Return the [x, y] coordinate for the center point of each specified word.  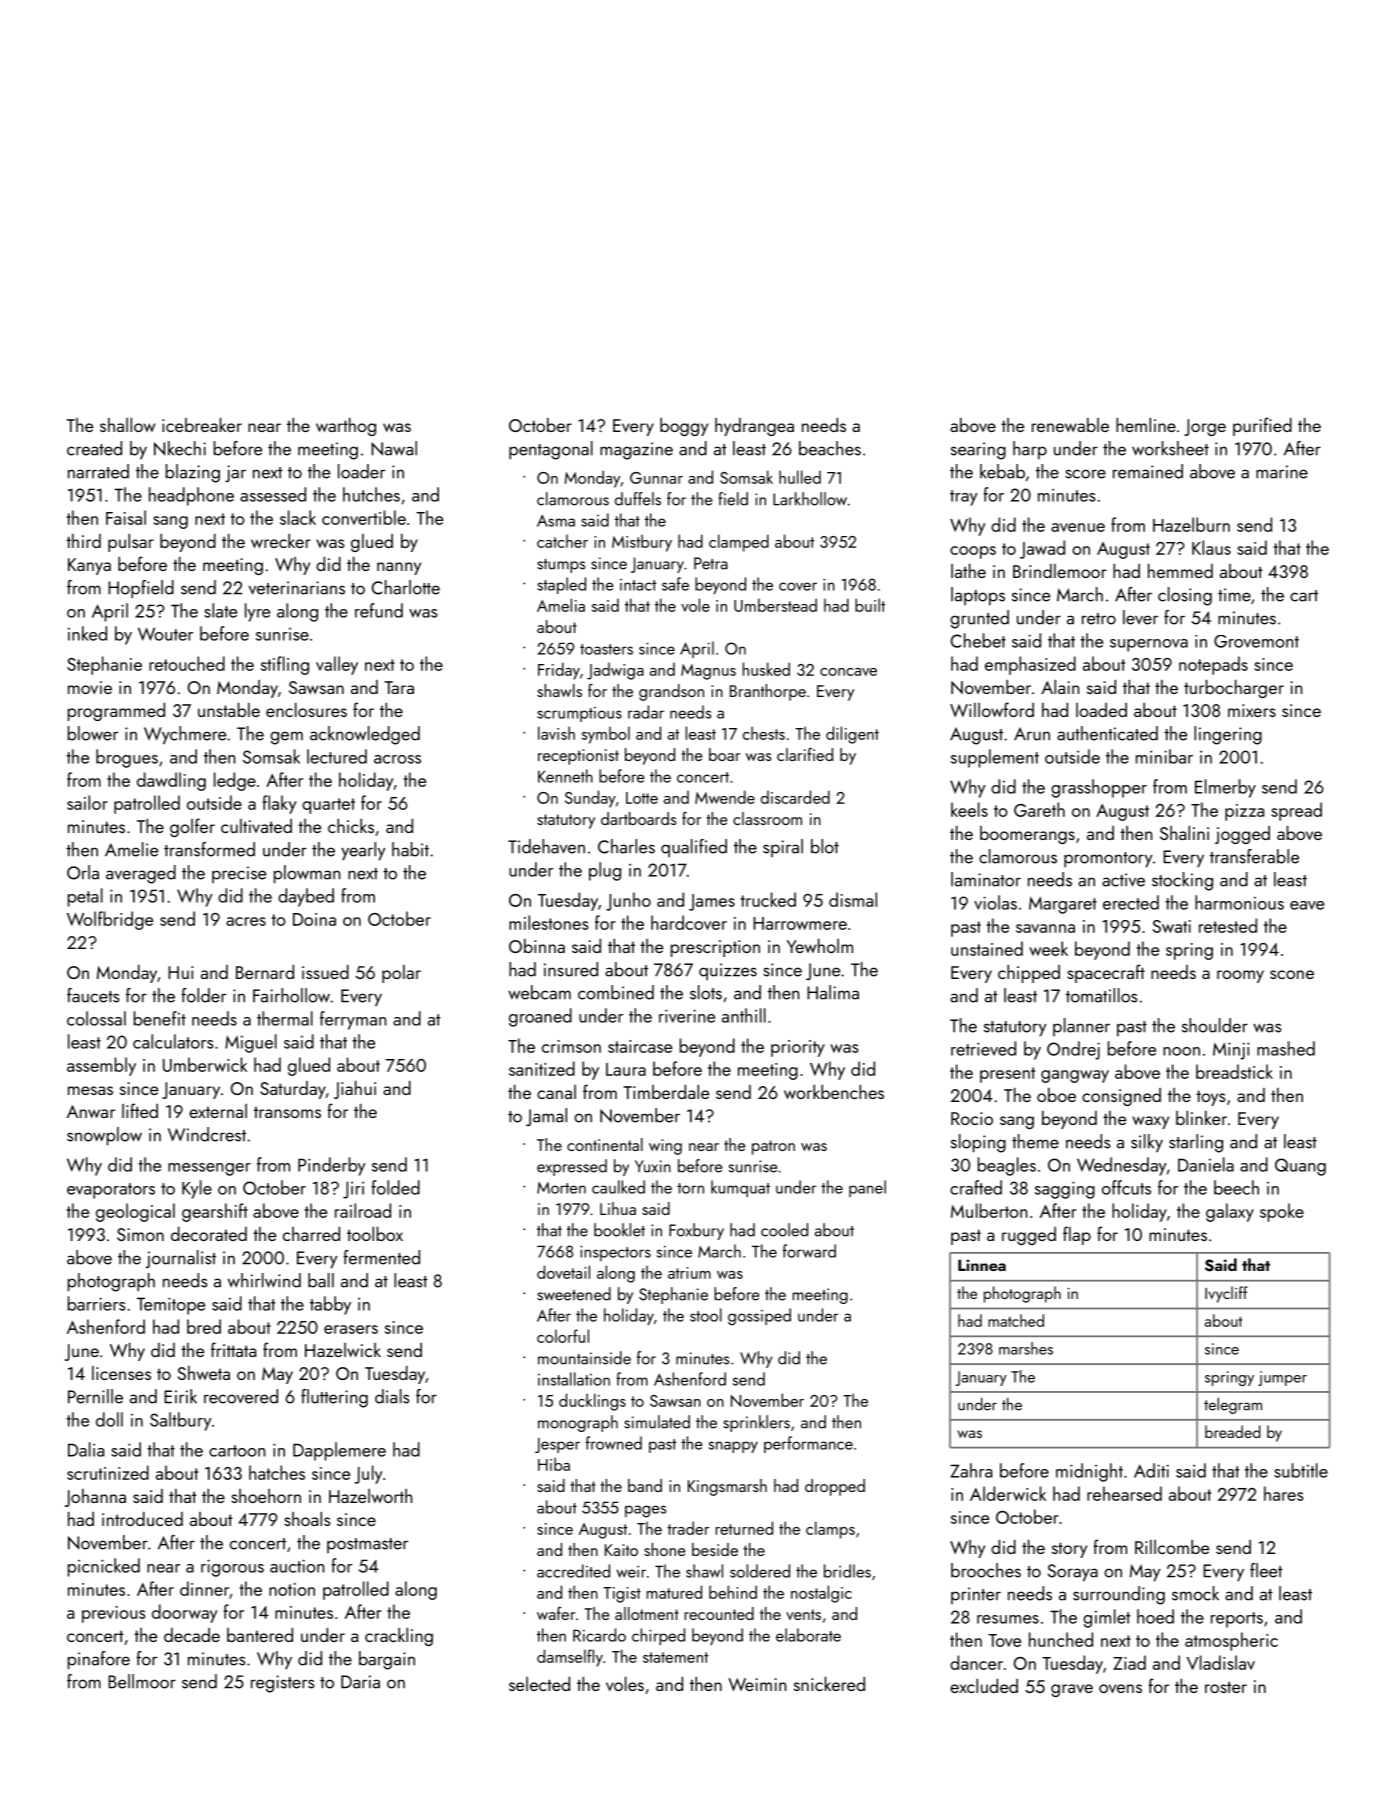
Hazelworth [370, 1496]
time [1234, 595]
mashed [1286, 1048]
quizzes [728, 971]
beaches [830, 448]
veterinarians [297, 588]
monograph [578, 1423]
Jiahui [355, 1090]
